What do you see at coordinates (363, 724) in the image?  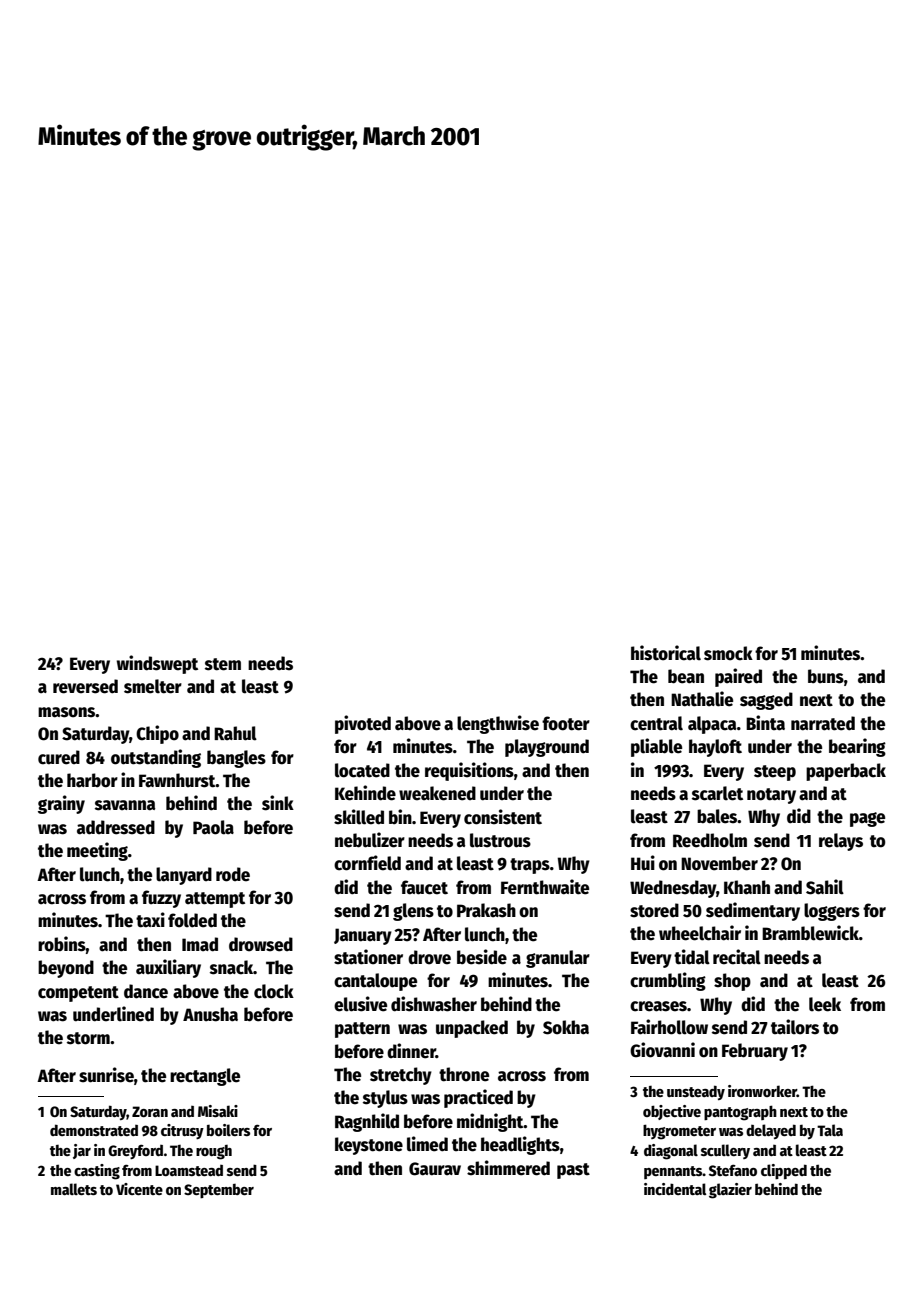 I see `pivoted` at bounding box center [363, 724].
